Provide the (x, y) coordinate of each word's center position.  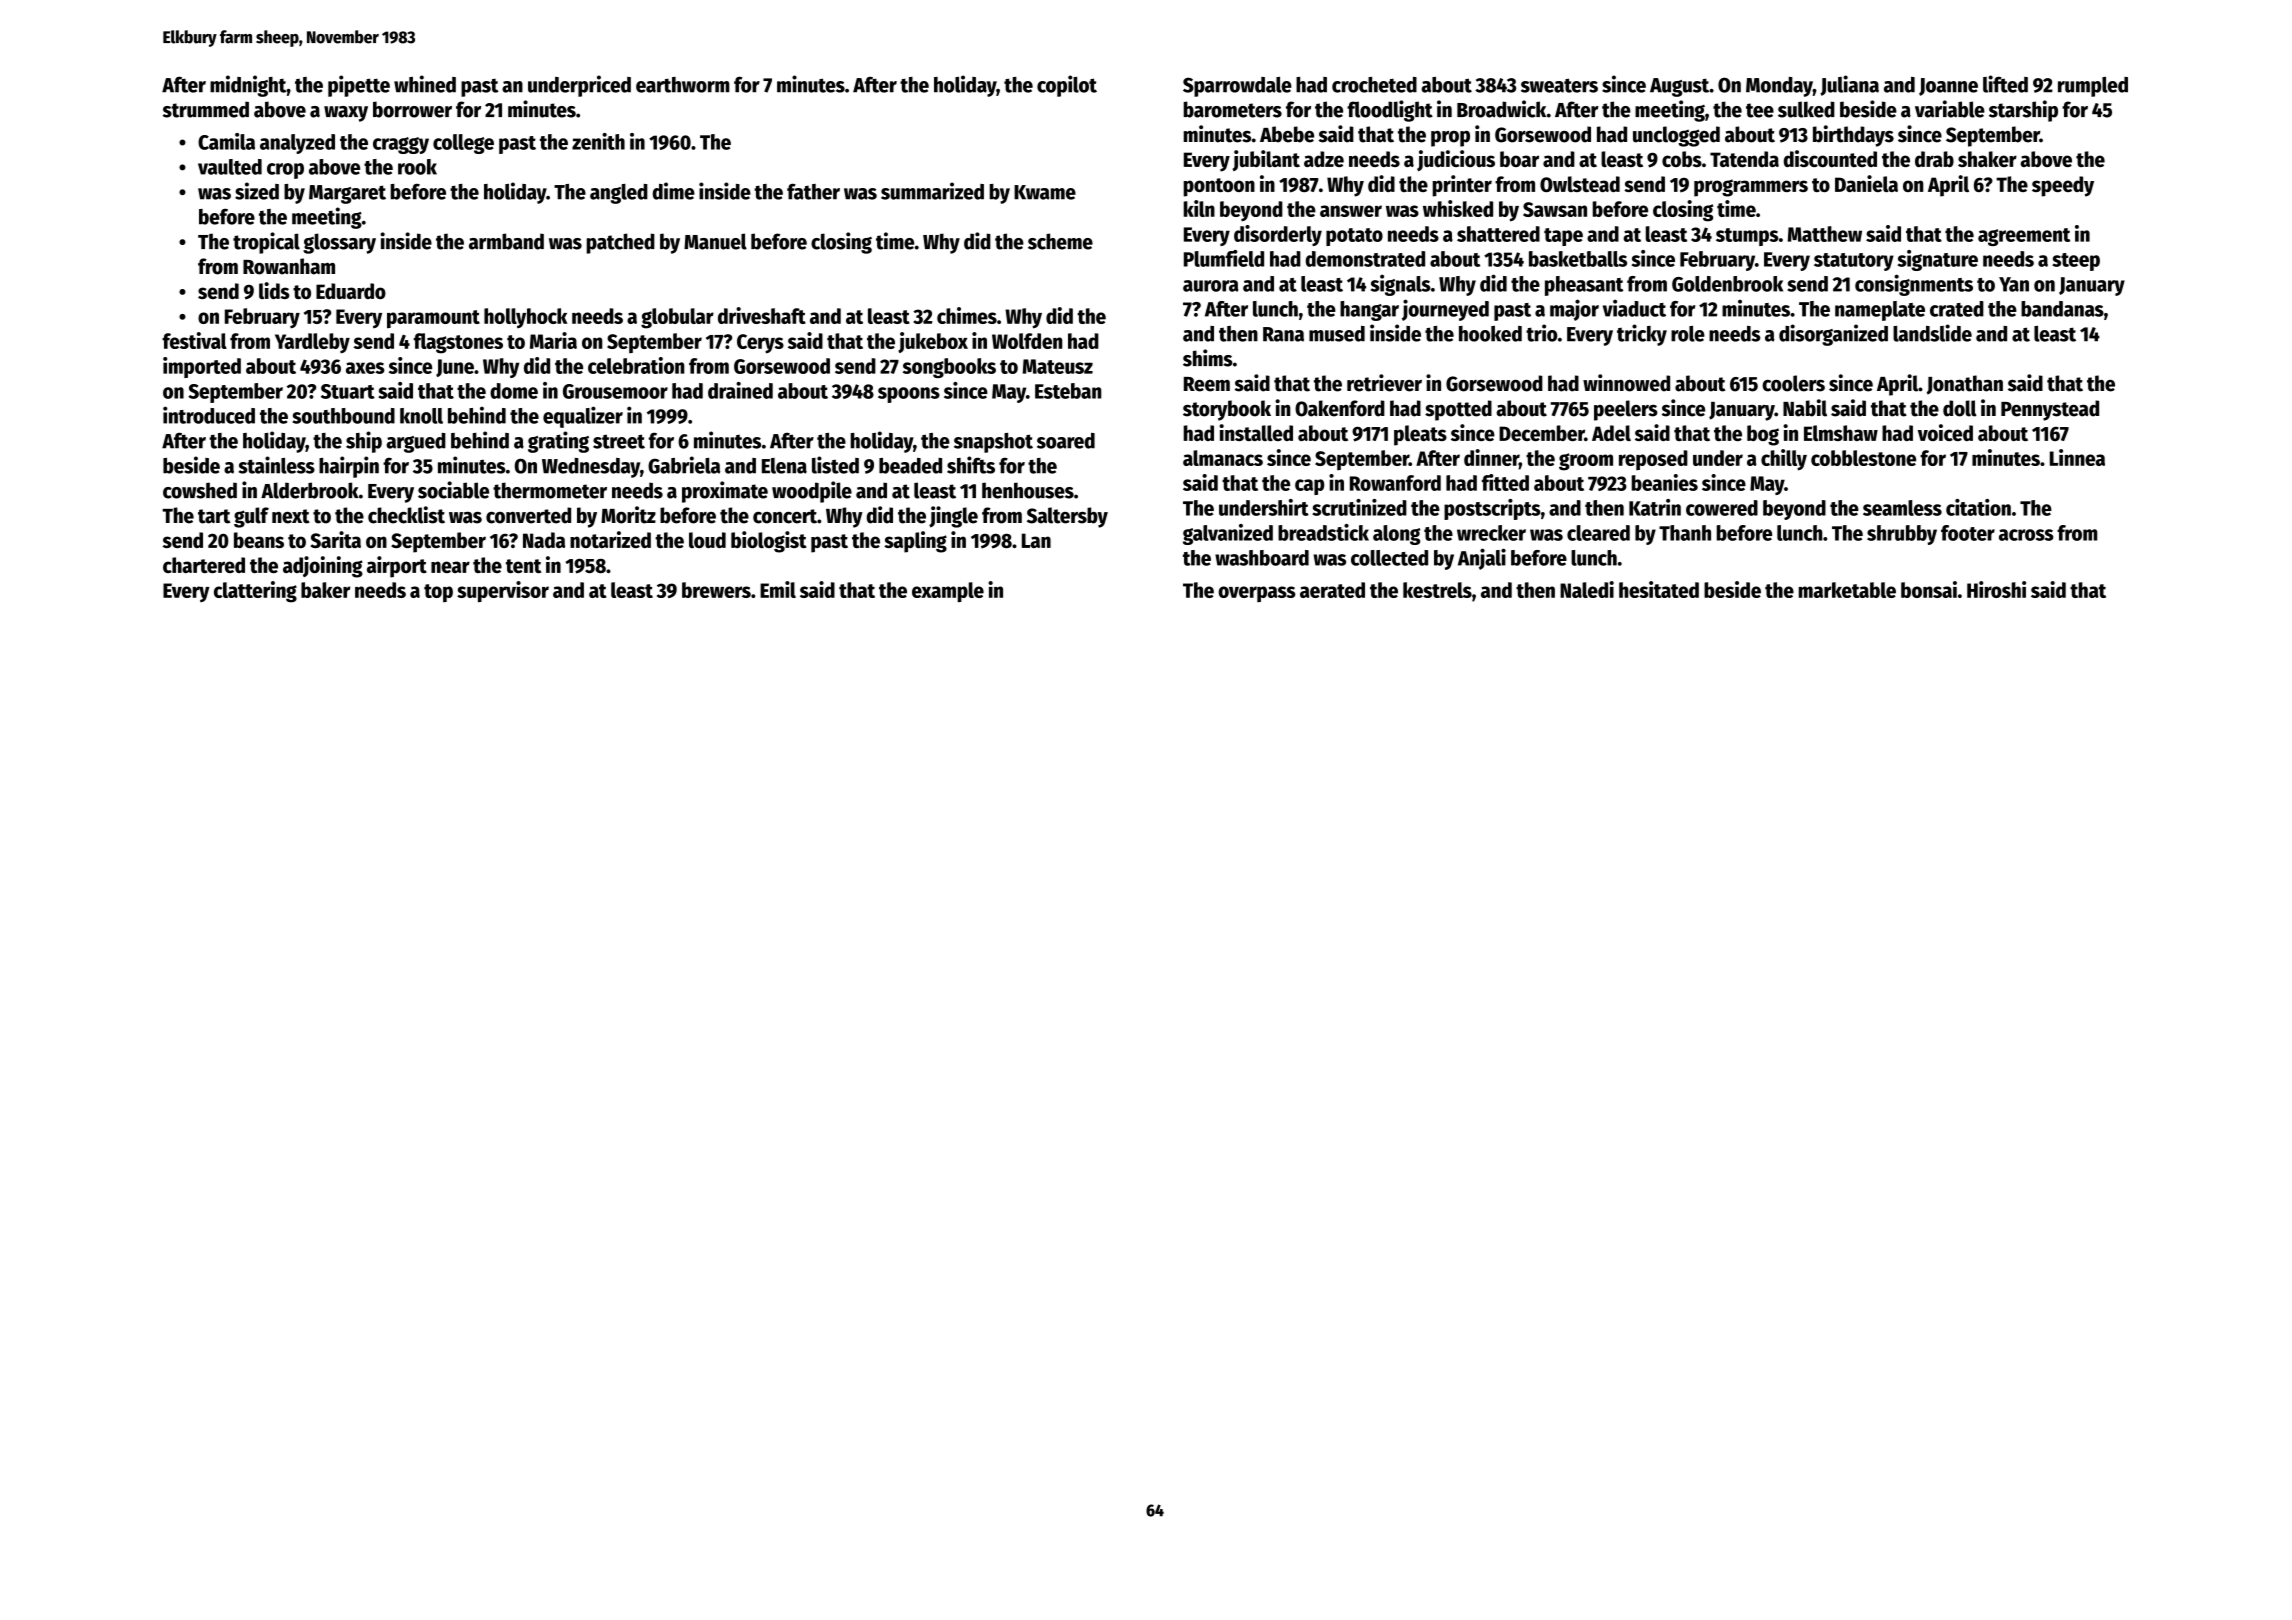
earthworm (682, 85)
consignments (1914, 285)
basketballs (1578, 259)
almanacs (1223, 458)
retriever (1384, 383)
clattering (255, 592)
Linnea (2077, 457)
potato (1354, 237)
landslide (1932, 333)
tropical (266, 243)
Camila (226, 141)
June (455, 368)
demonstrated (1365, 259)
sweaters (1559, 85)
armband (506, 241)
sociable (453, 490)
